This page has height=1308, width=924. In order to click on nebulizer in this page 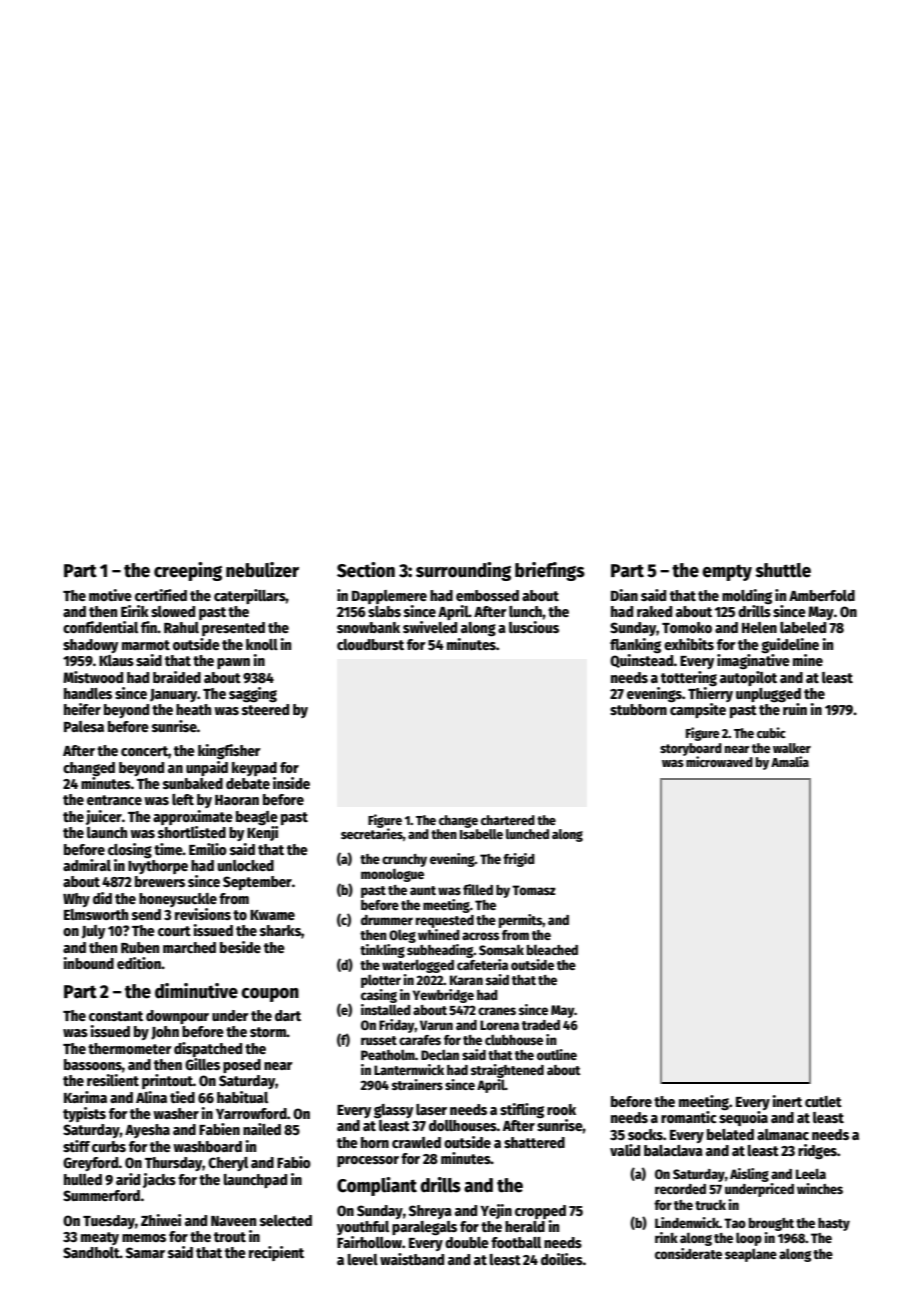, I will do `click(262, 570)`.
